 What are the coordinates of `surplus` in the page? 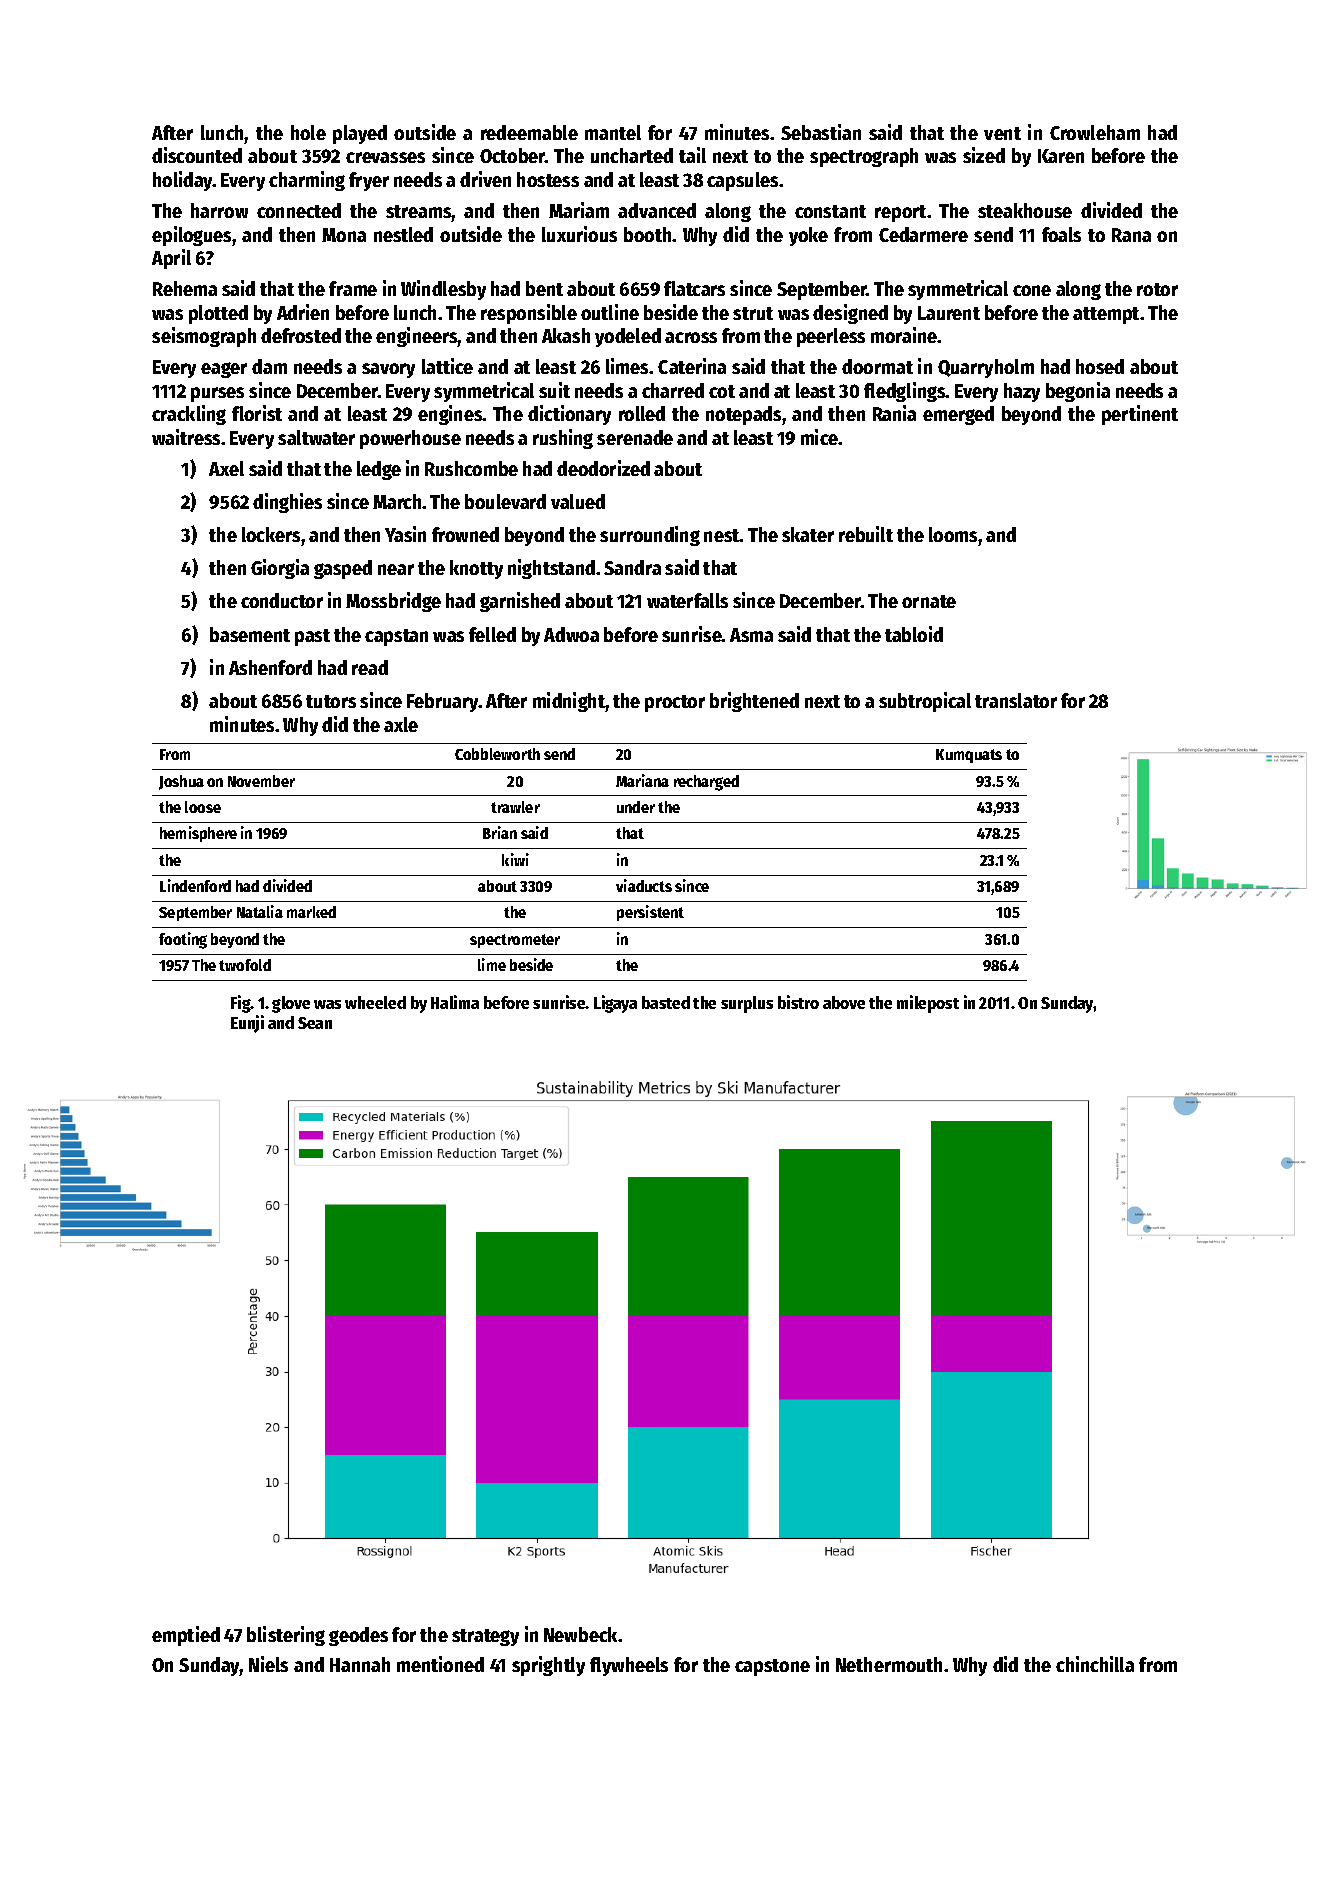 It's located at (747, 1004).
